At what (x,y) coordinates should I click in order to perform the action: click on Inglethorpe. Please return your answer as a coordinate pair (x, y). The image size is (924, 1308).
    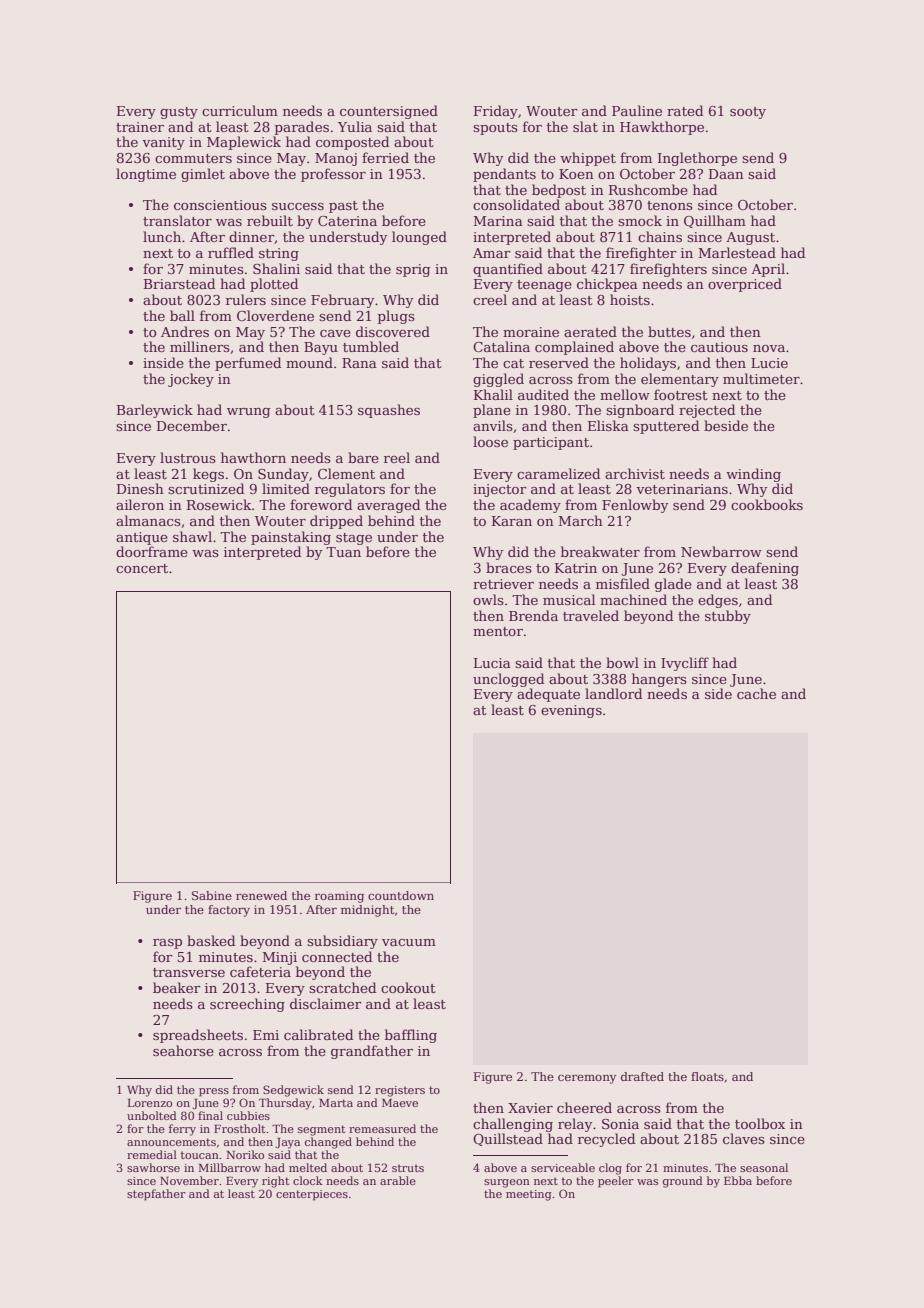
    Looking at the image, I should click on (697, 159).
